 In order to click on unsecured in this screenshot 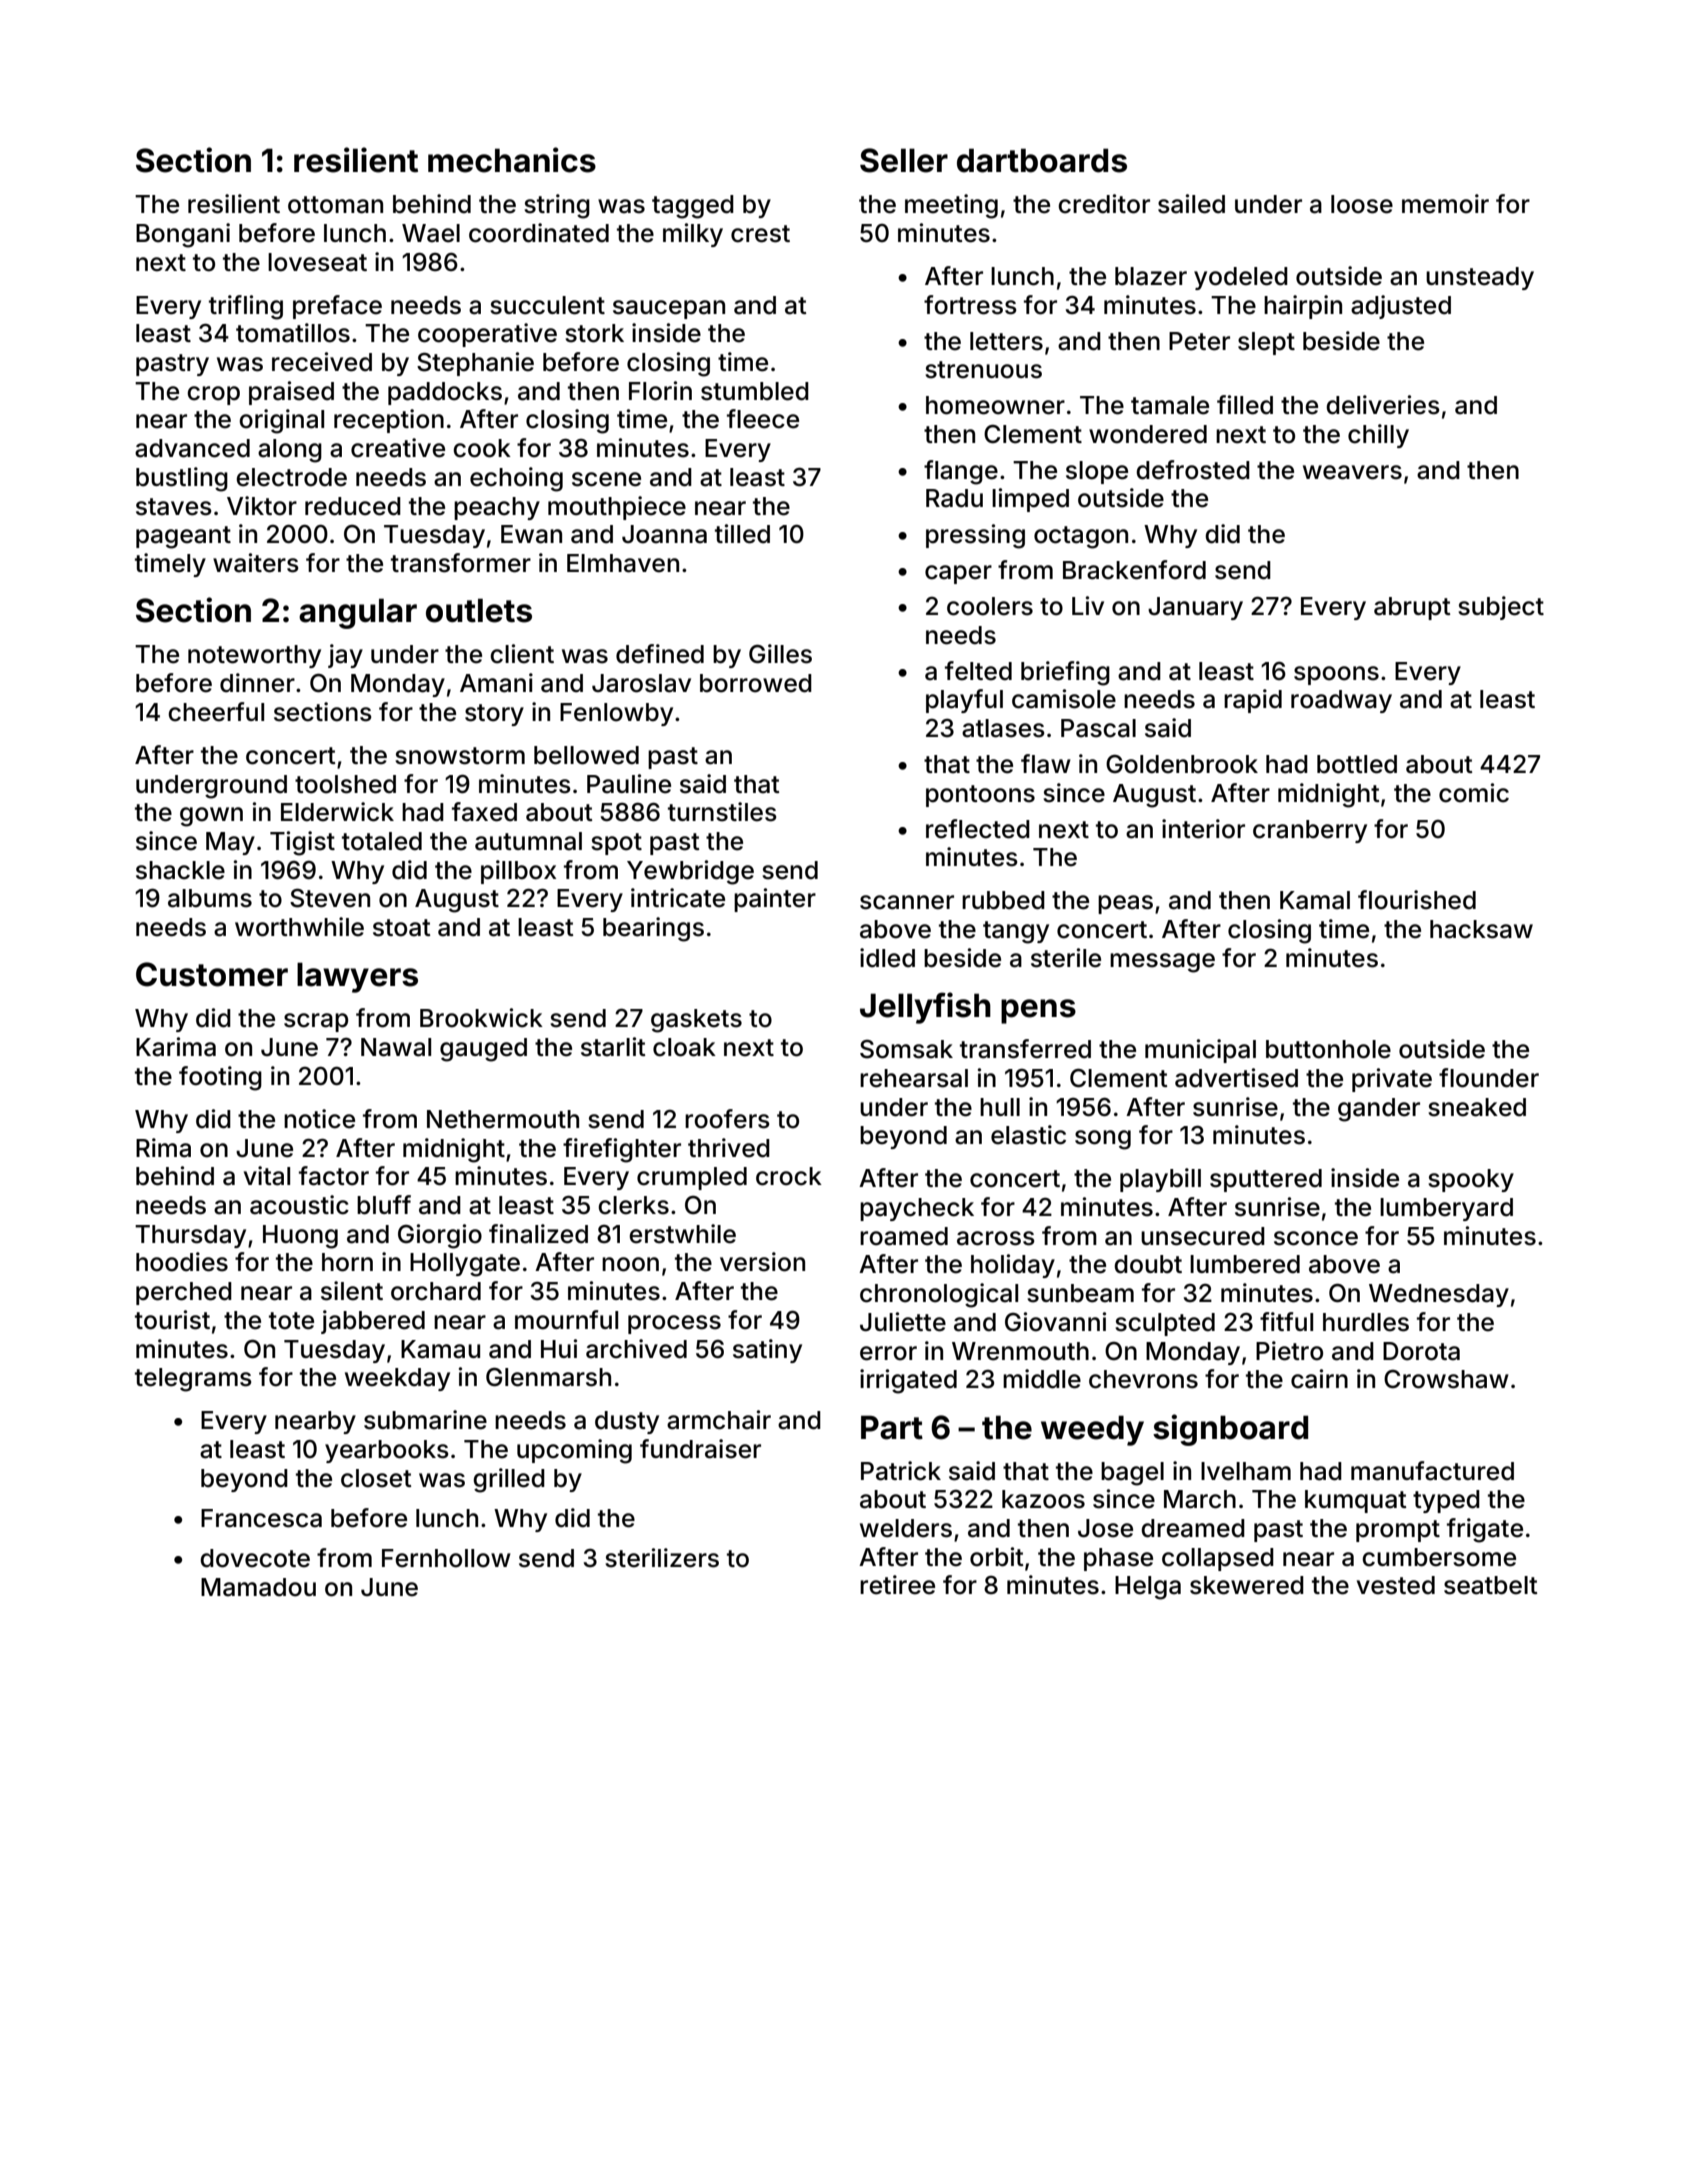, I will do `click(1203, 1236)`.
